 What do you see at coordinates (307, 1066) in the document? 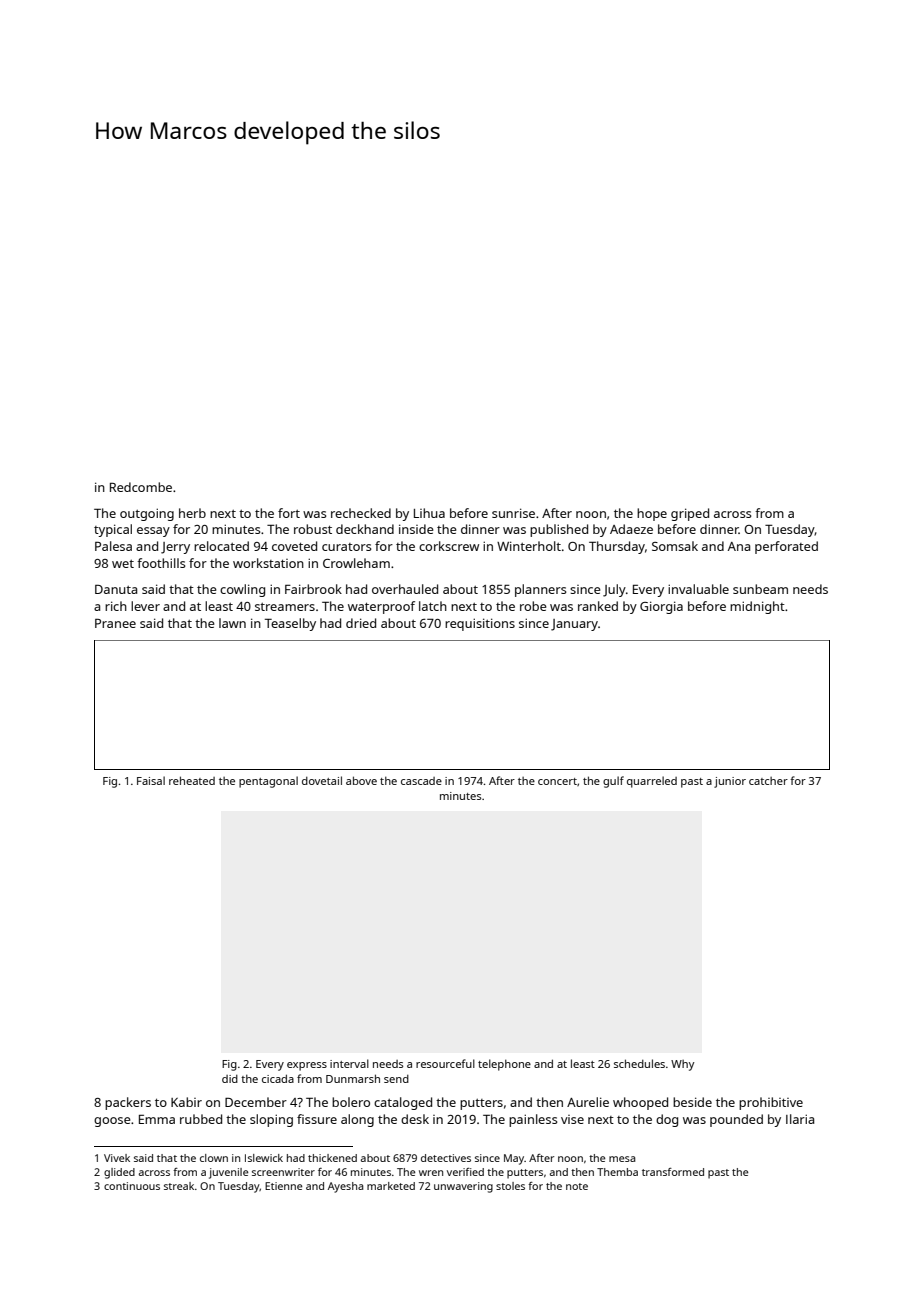
I see `express` at bounding box center [307, 1066].
